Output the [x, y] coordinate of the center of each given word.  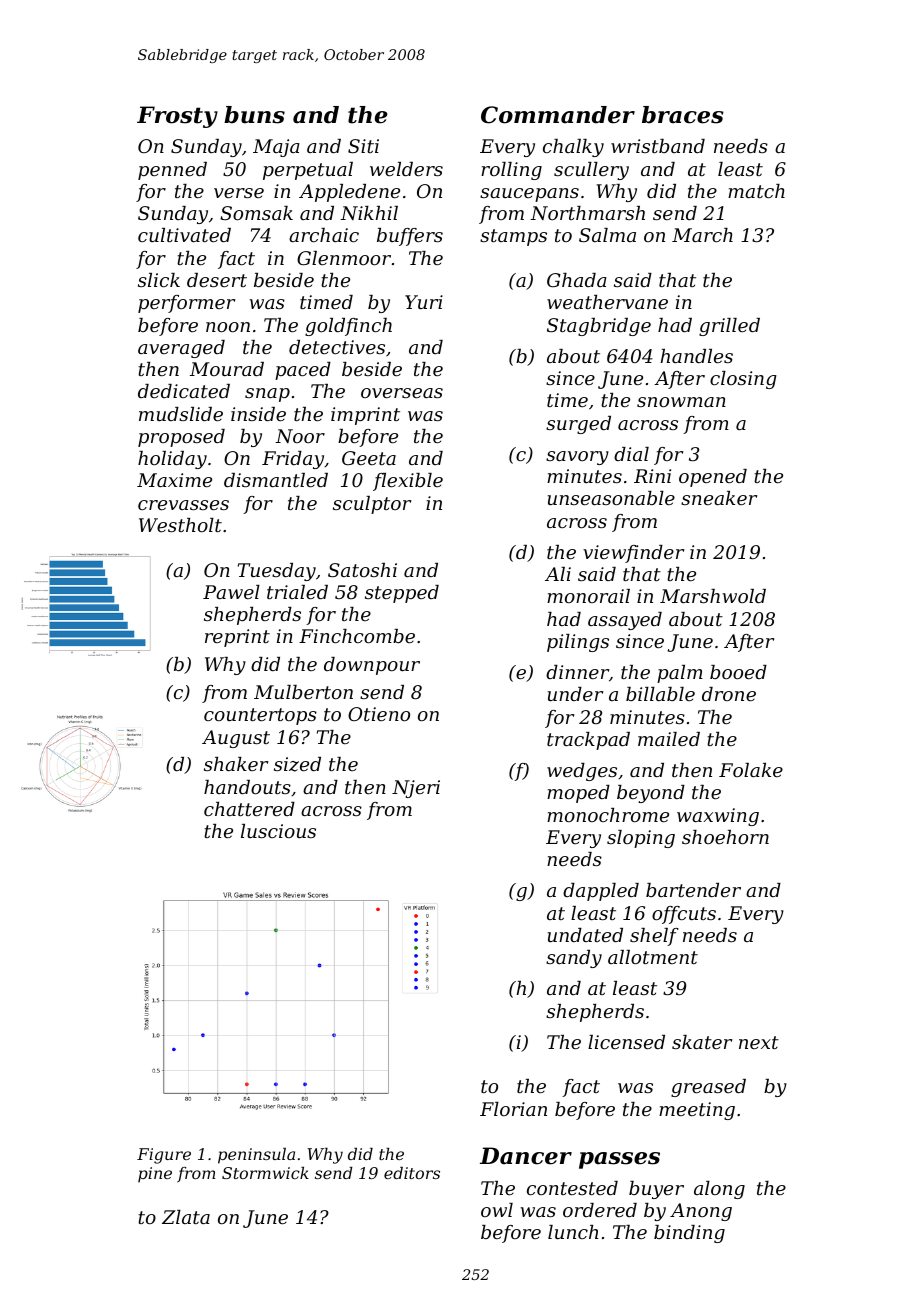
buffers [410, 237]
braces [683, 115]
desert [217, 280]
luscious [278, 831]
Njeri [416, 789]
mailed [669, 739]
